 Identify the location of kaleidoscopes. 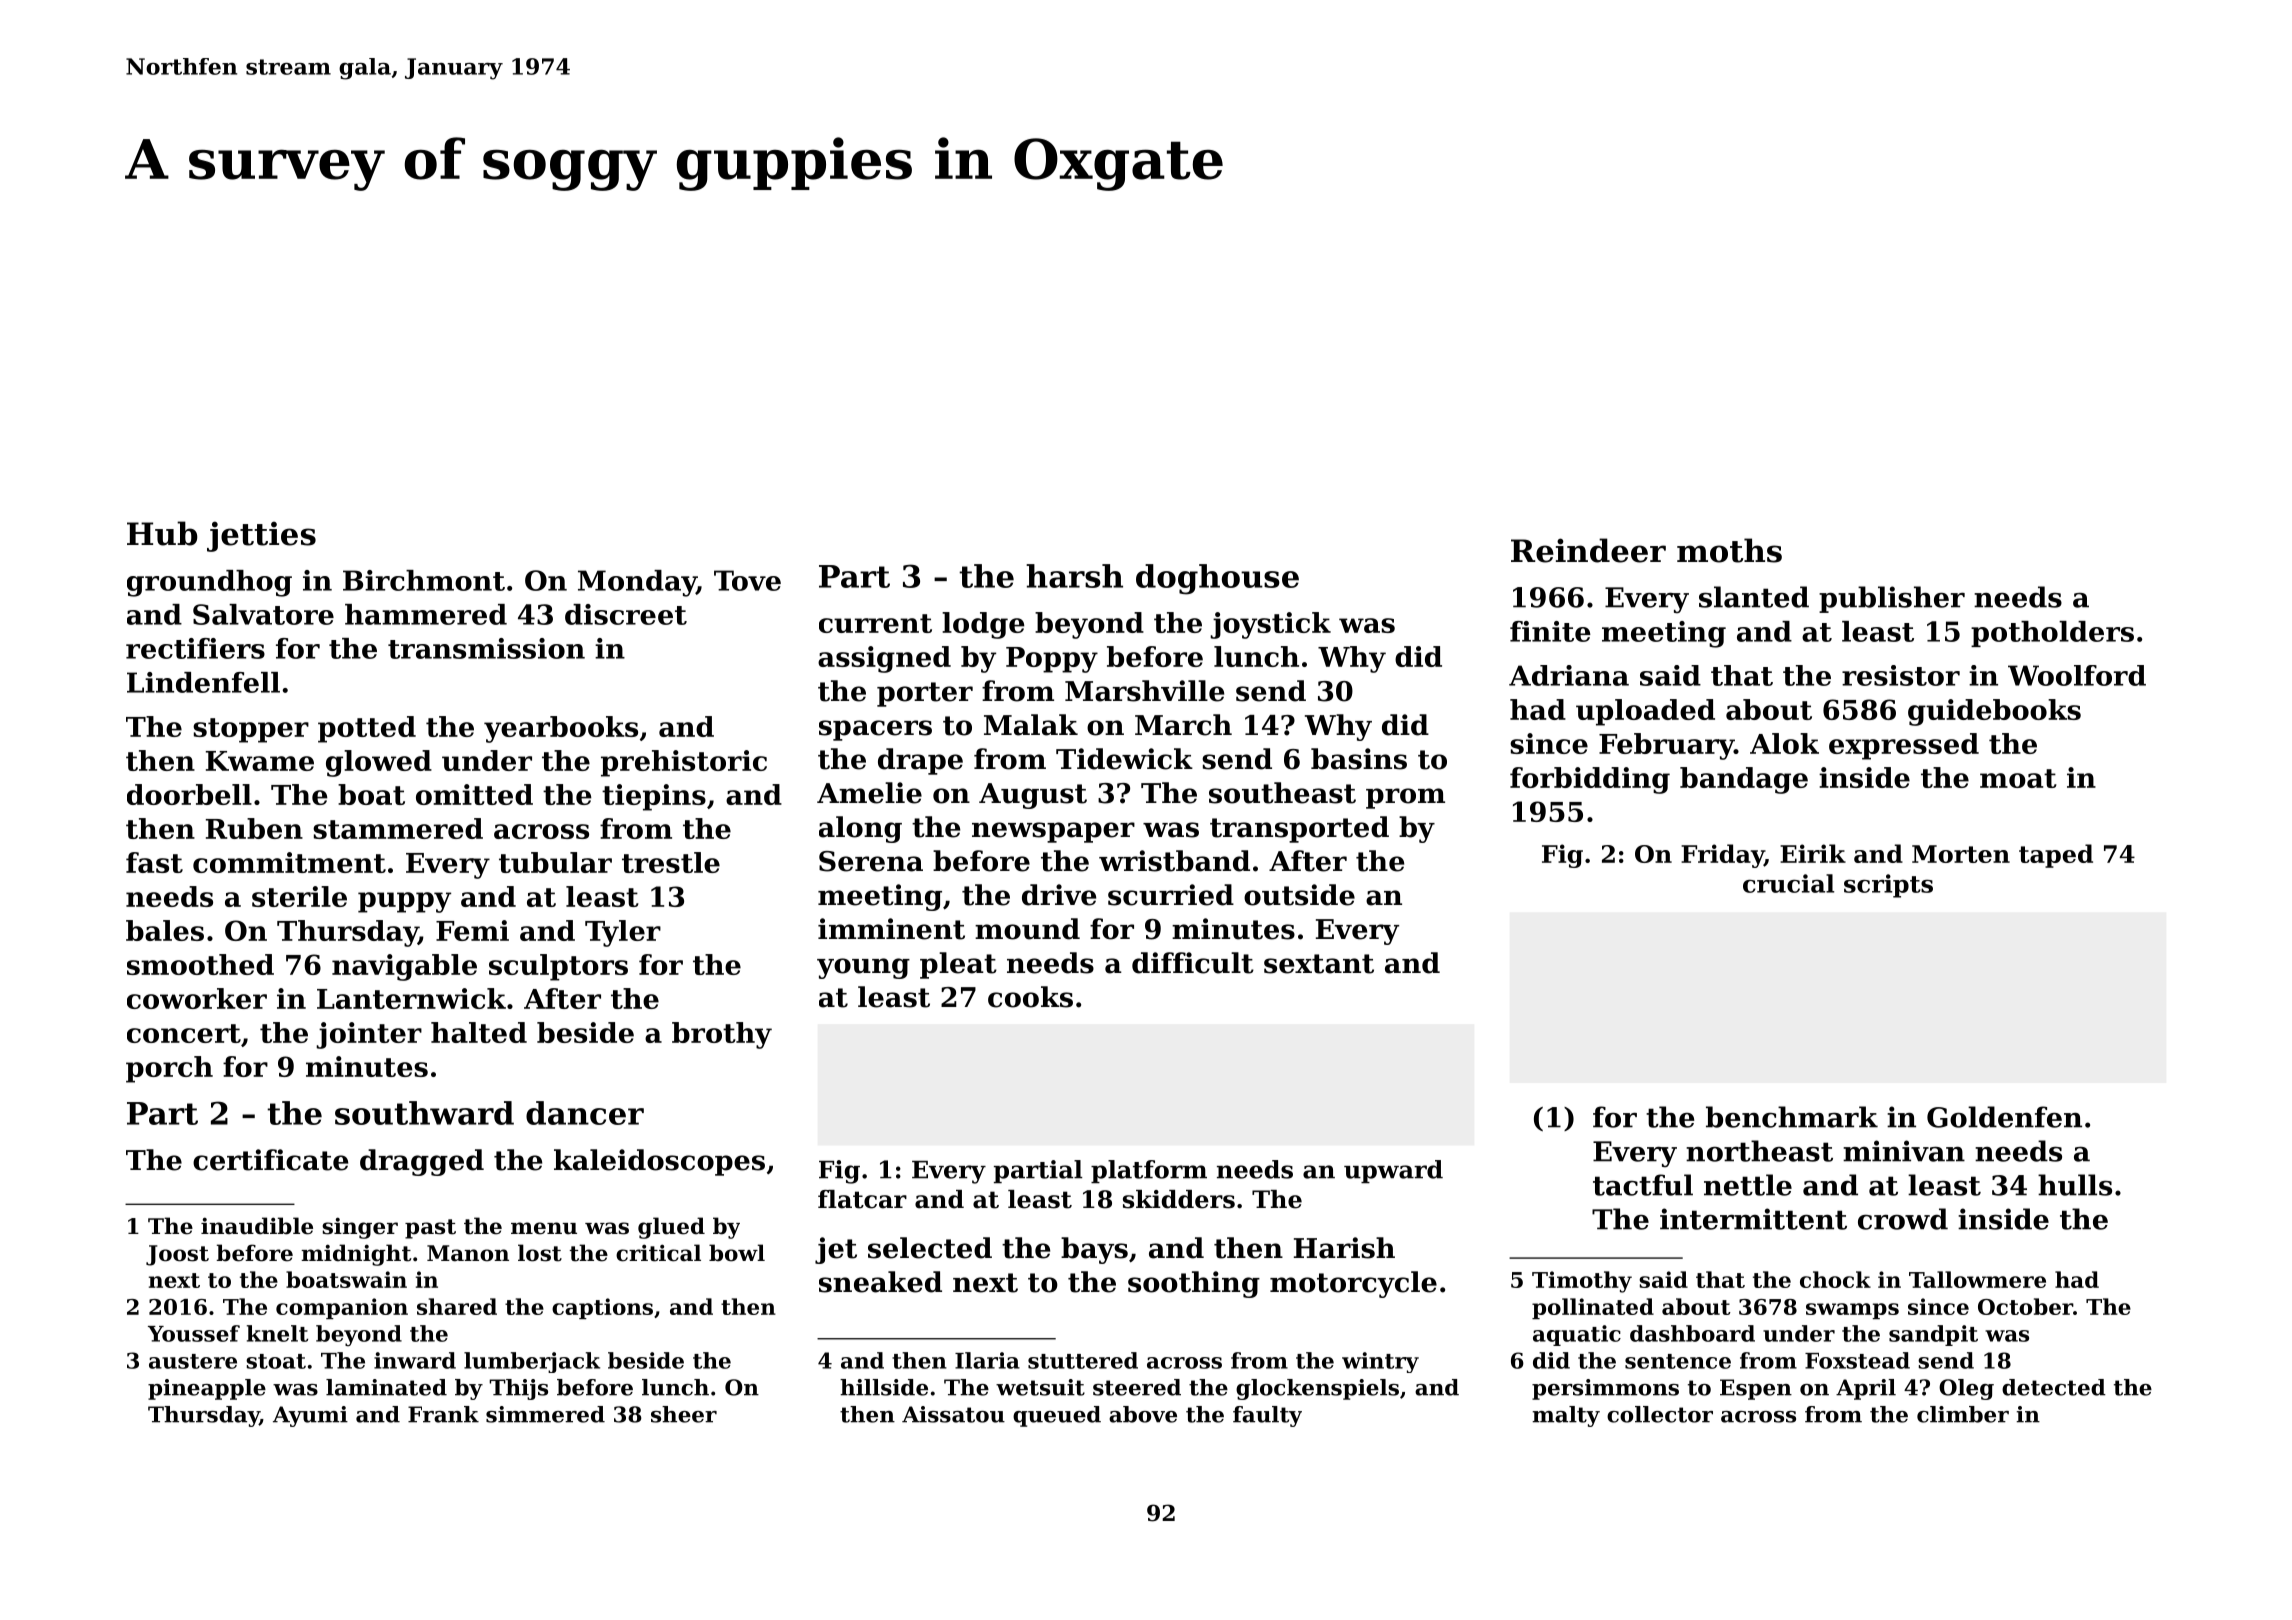
(659, 1162).
